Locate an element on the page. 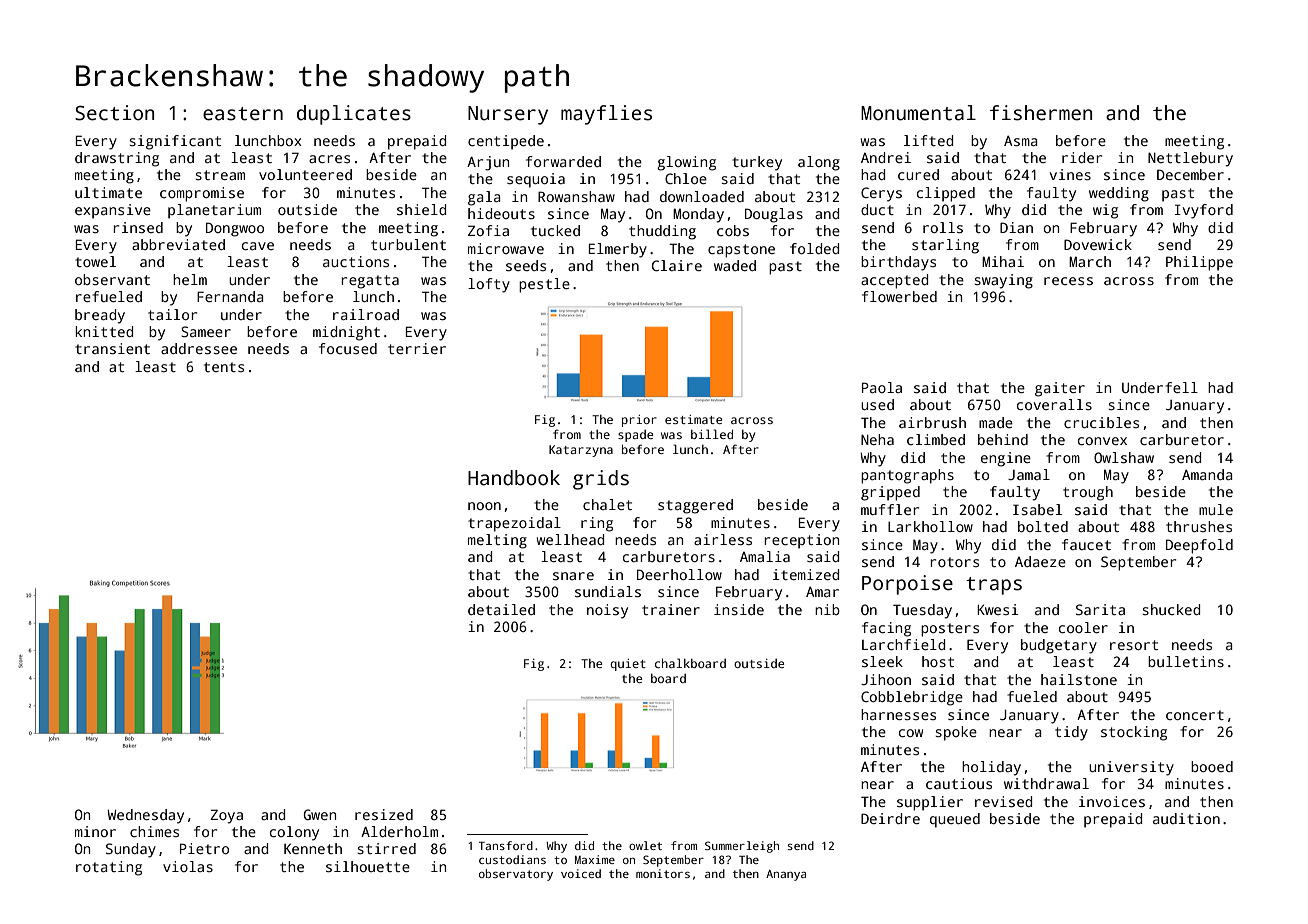 Image resolution: width=1308 pixels, height=924 pixels. Tansford is located at coordinates (506, 845).
